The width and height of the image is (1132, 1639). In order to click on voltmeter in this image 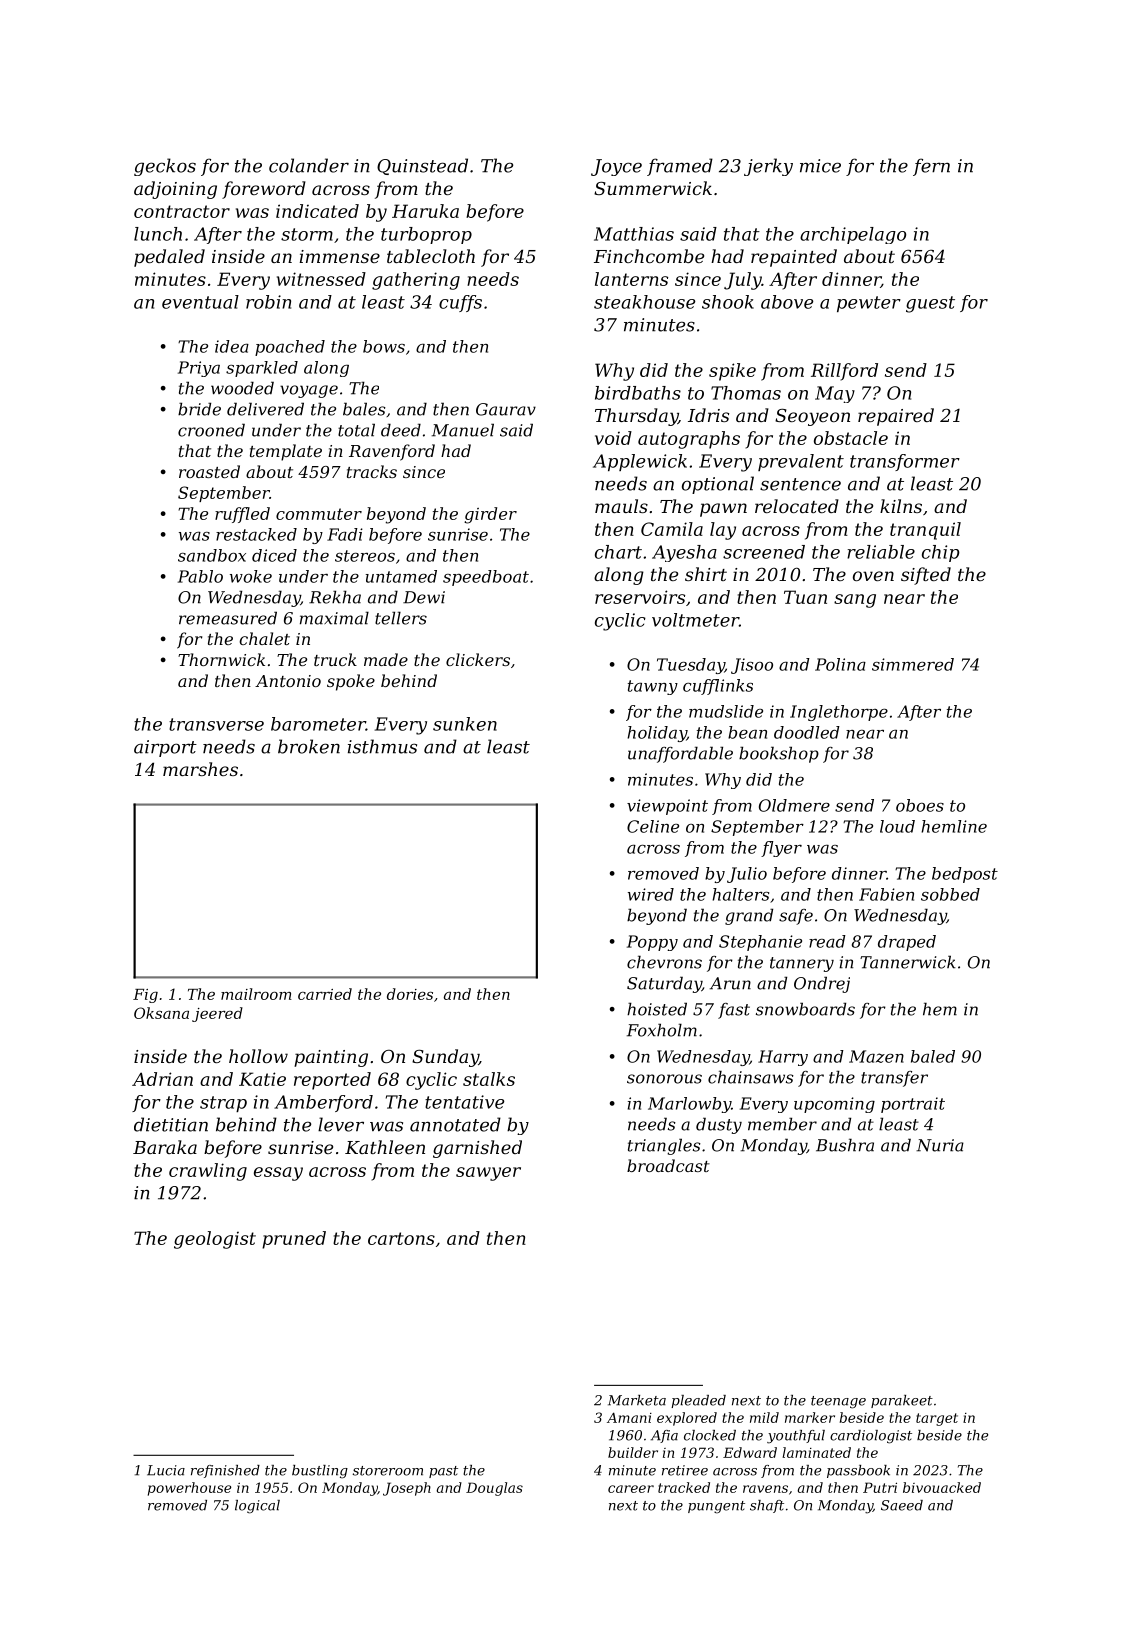, I will do `click(695, 620)`.
